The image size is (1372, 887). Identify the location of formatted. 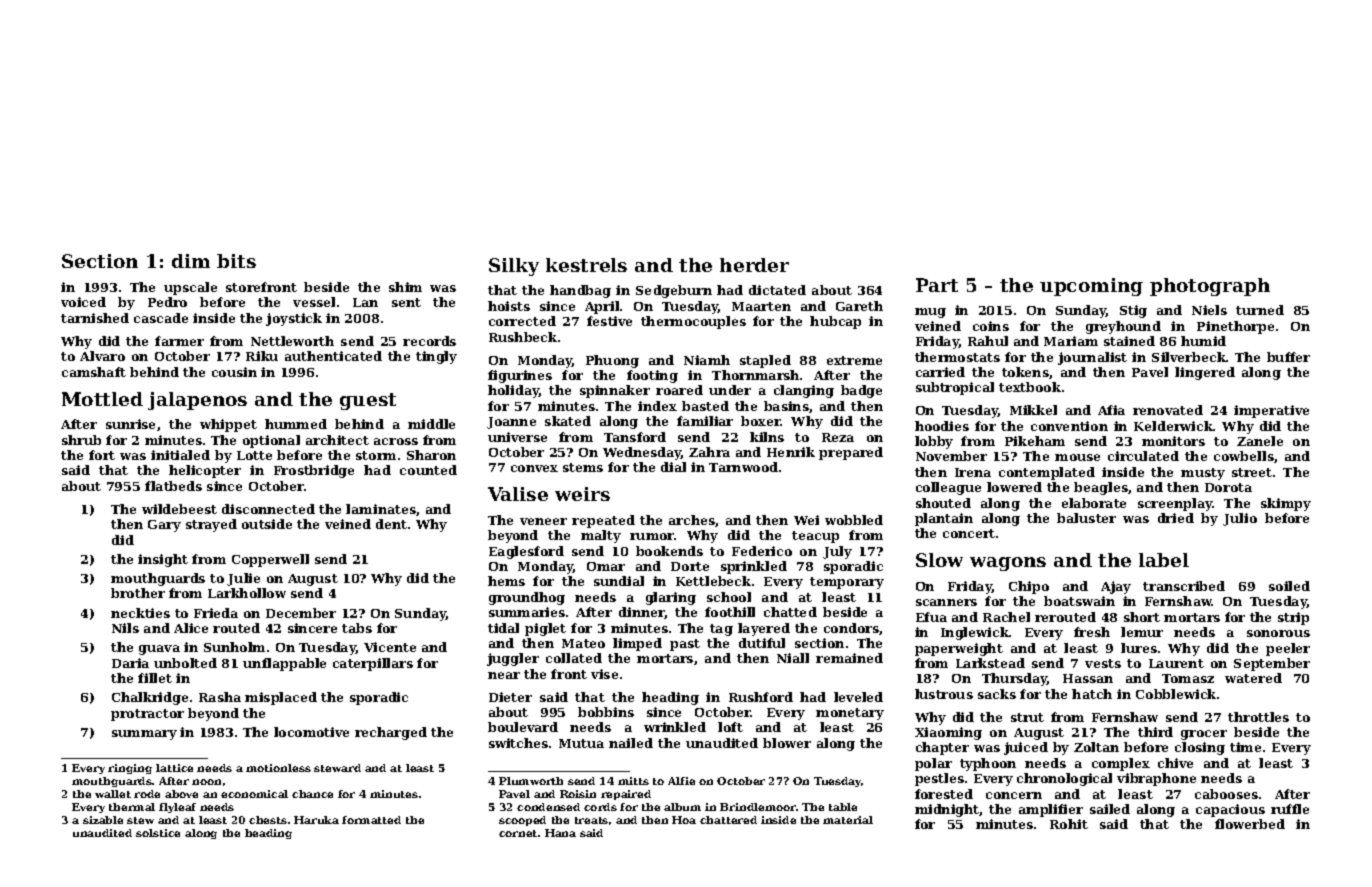
(371, 820).
